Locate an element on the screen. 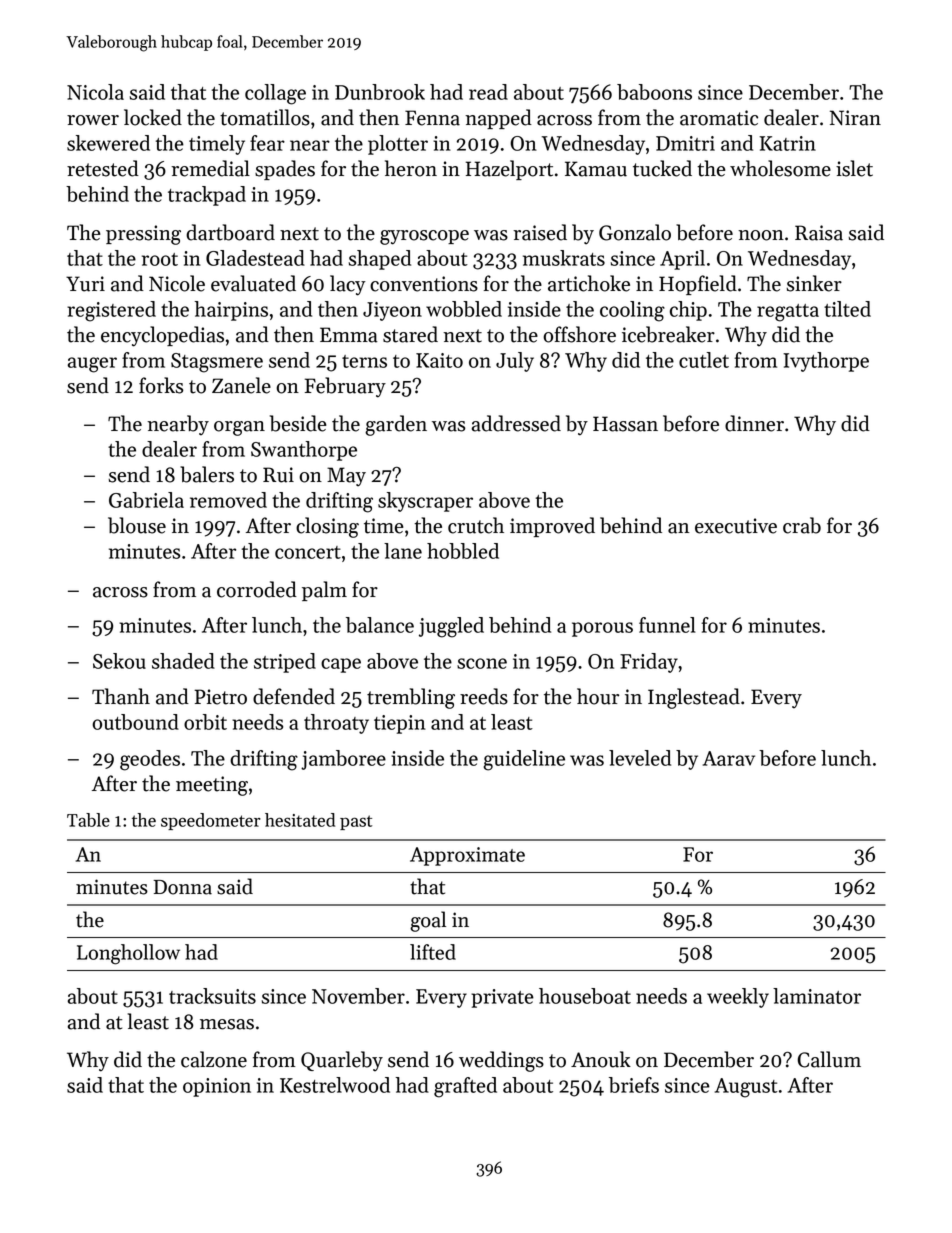  Dmitri is located at coordinates (685, 143).
